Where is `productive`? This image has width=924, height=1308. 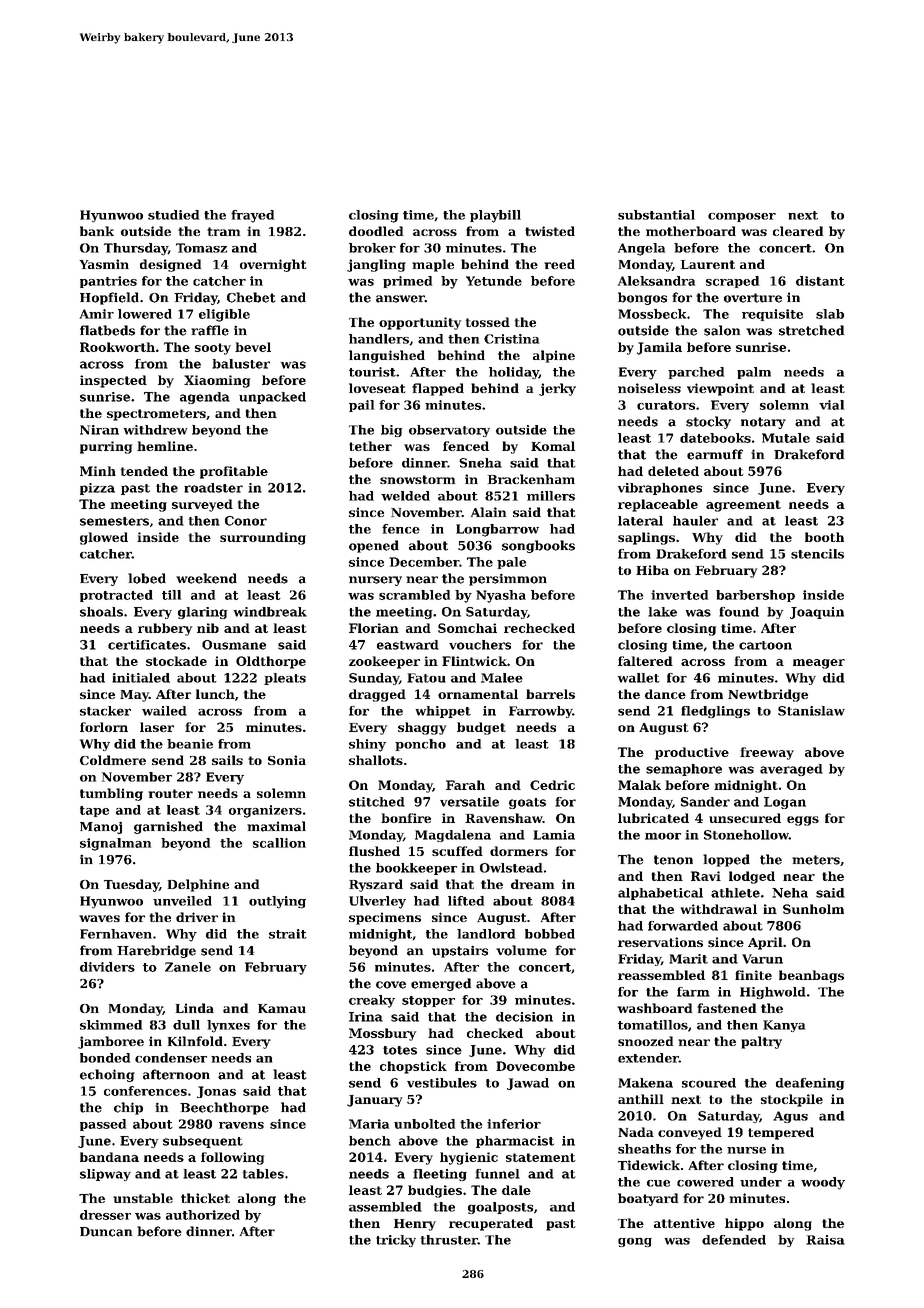
productive is located at coordinates (692, 753).
